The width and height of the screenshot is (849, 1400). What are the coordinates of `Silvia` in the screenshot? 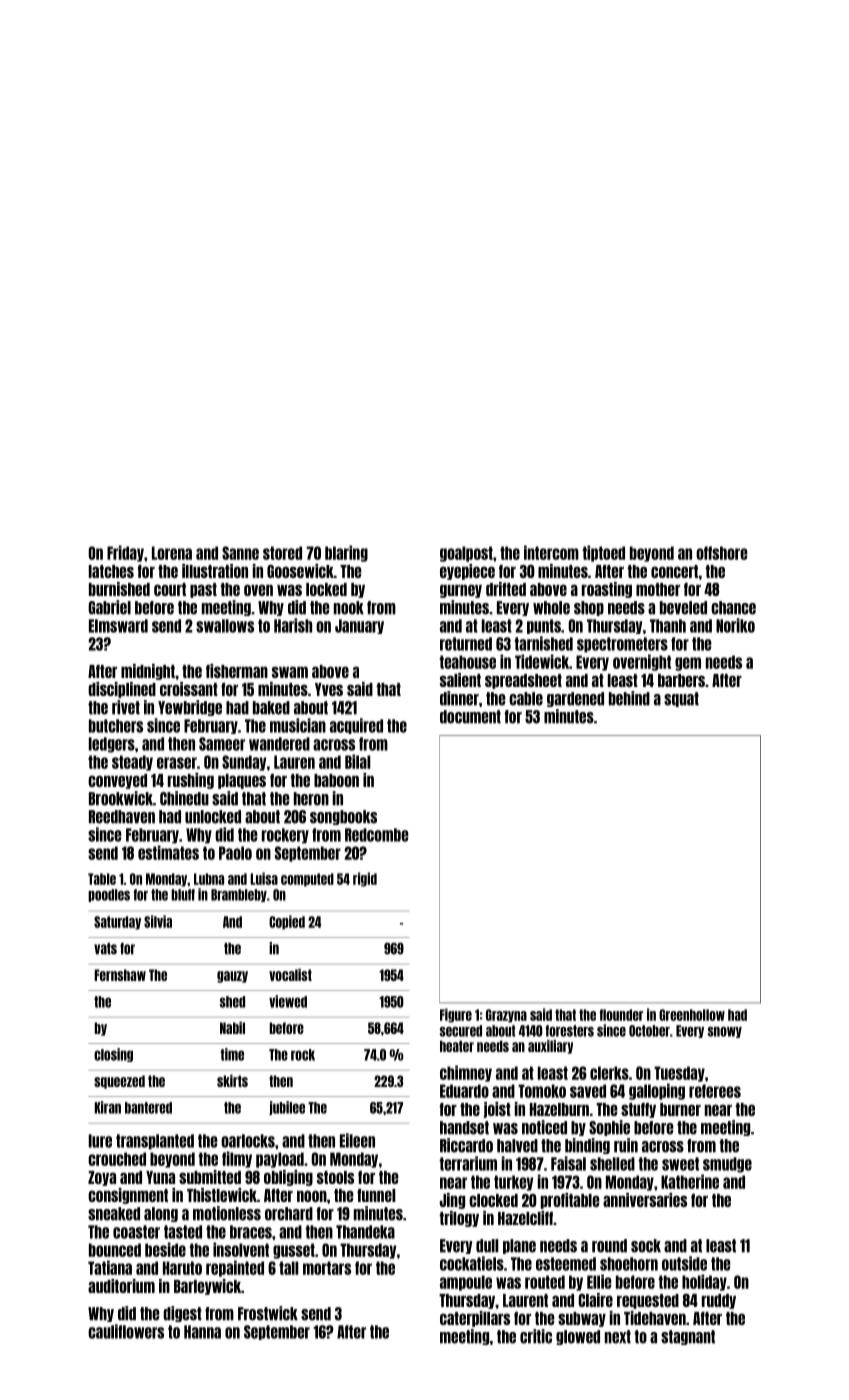 It's located at (158, 921).
